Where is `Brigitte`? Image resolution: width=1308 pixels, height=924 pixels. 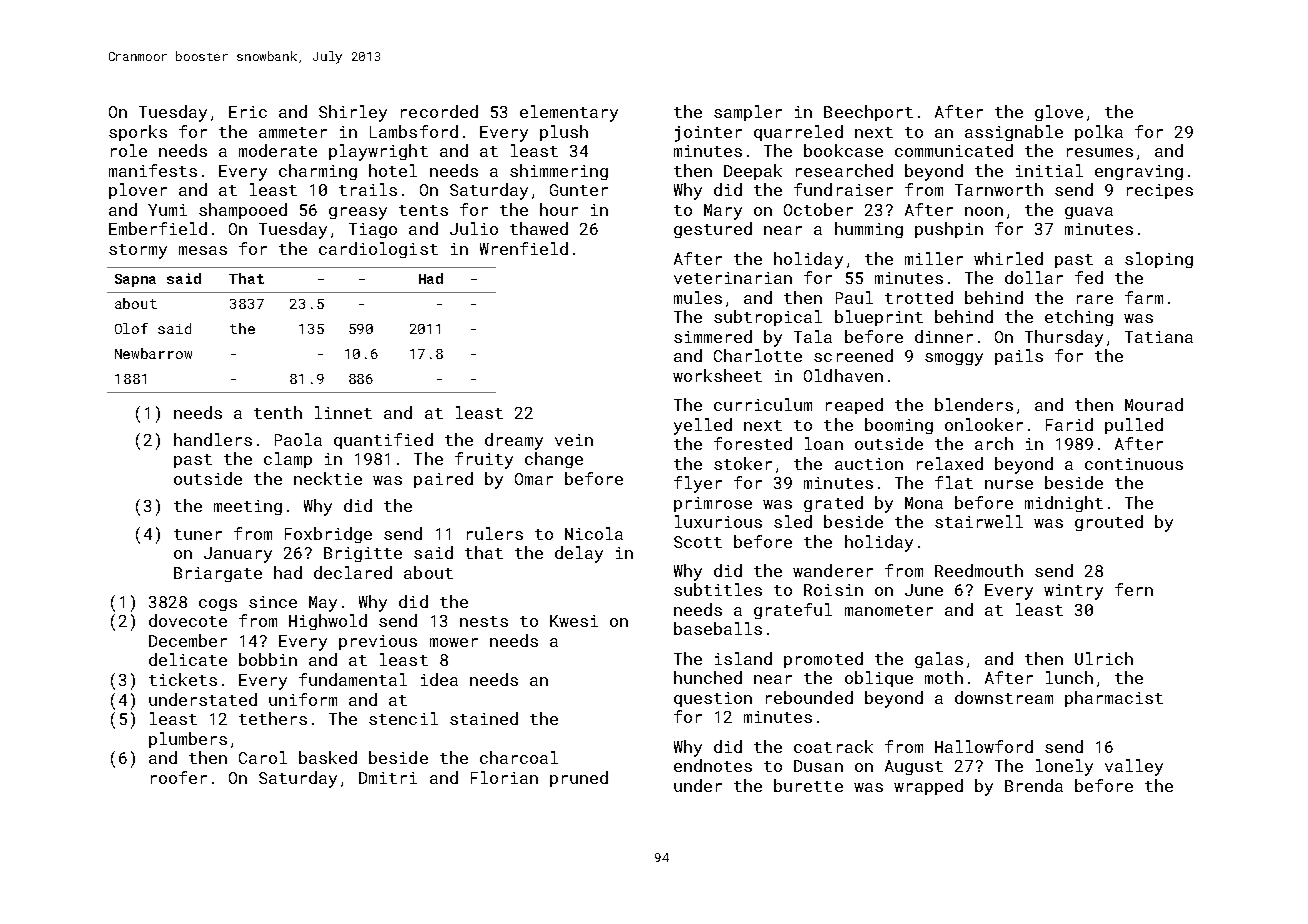
Brigitte is located at coordinates (363, 554).
